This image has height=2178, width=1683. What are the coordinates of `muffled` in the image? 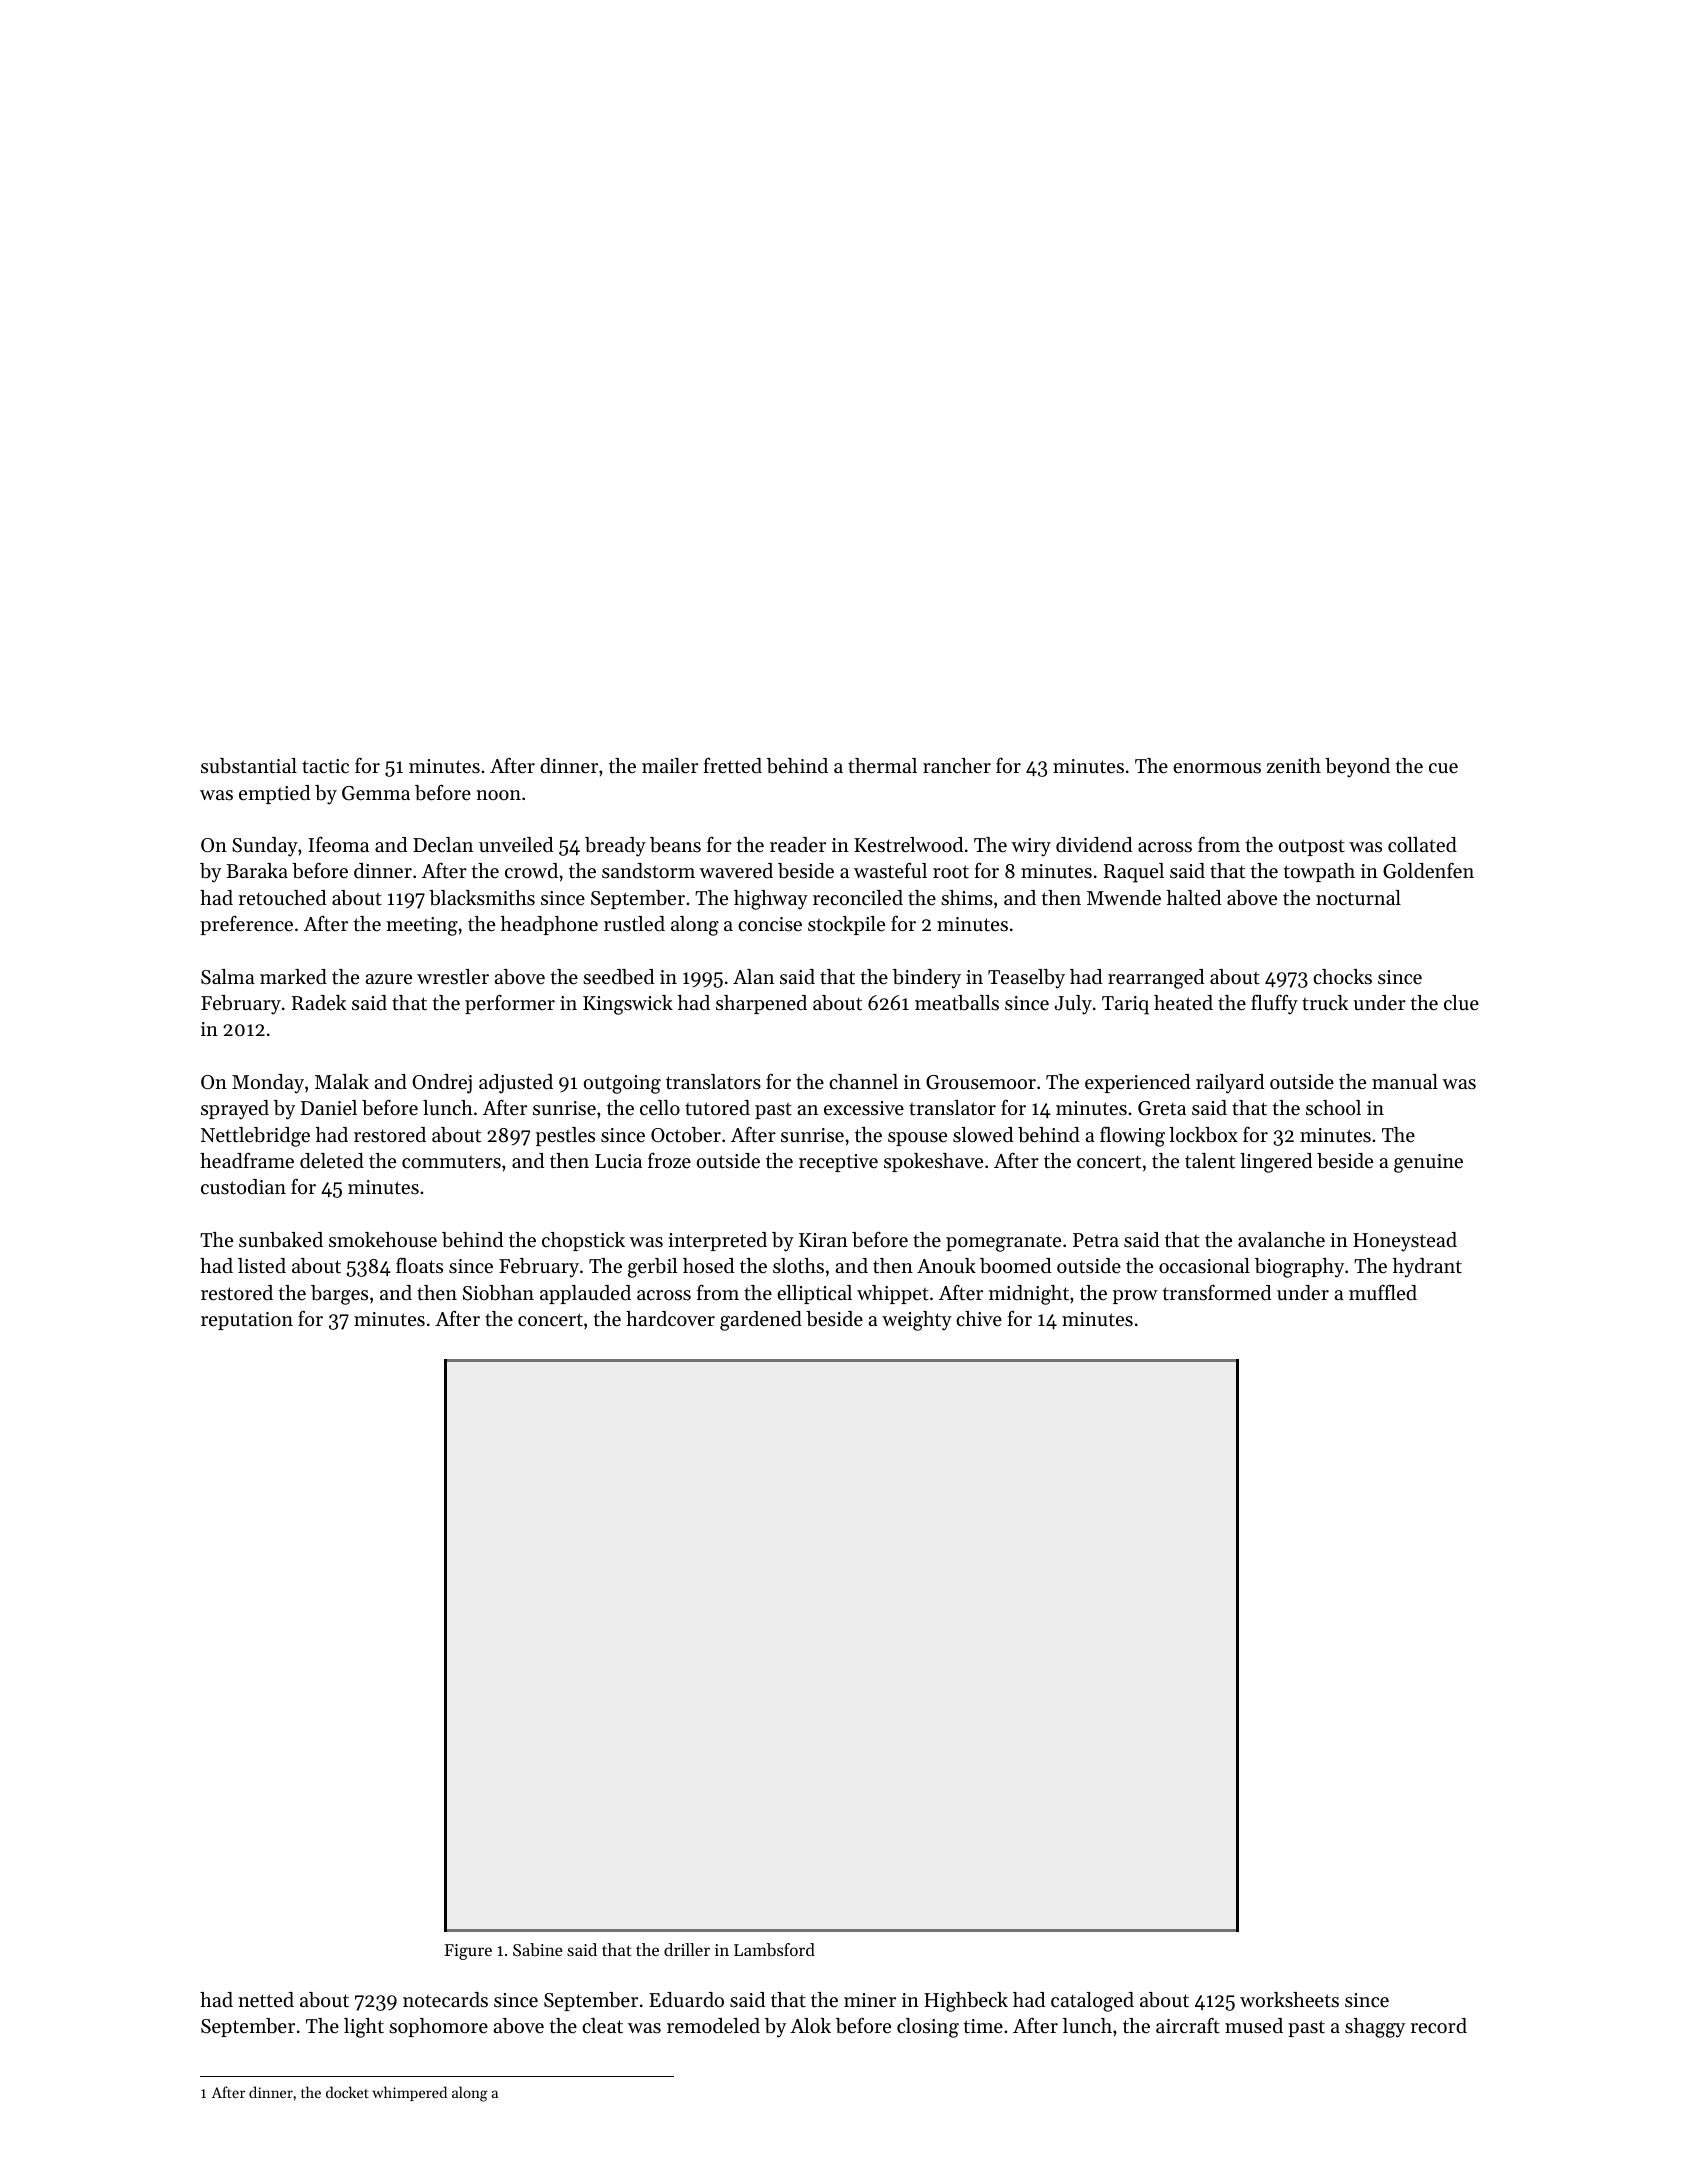 It's located at (1383, 1292).
